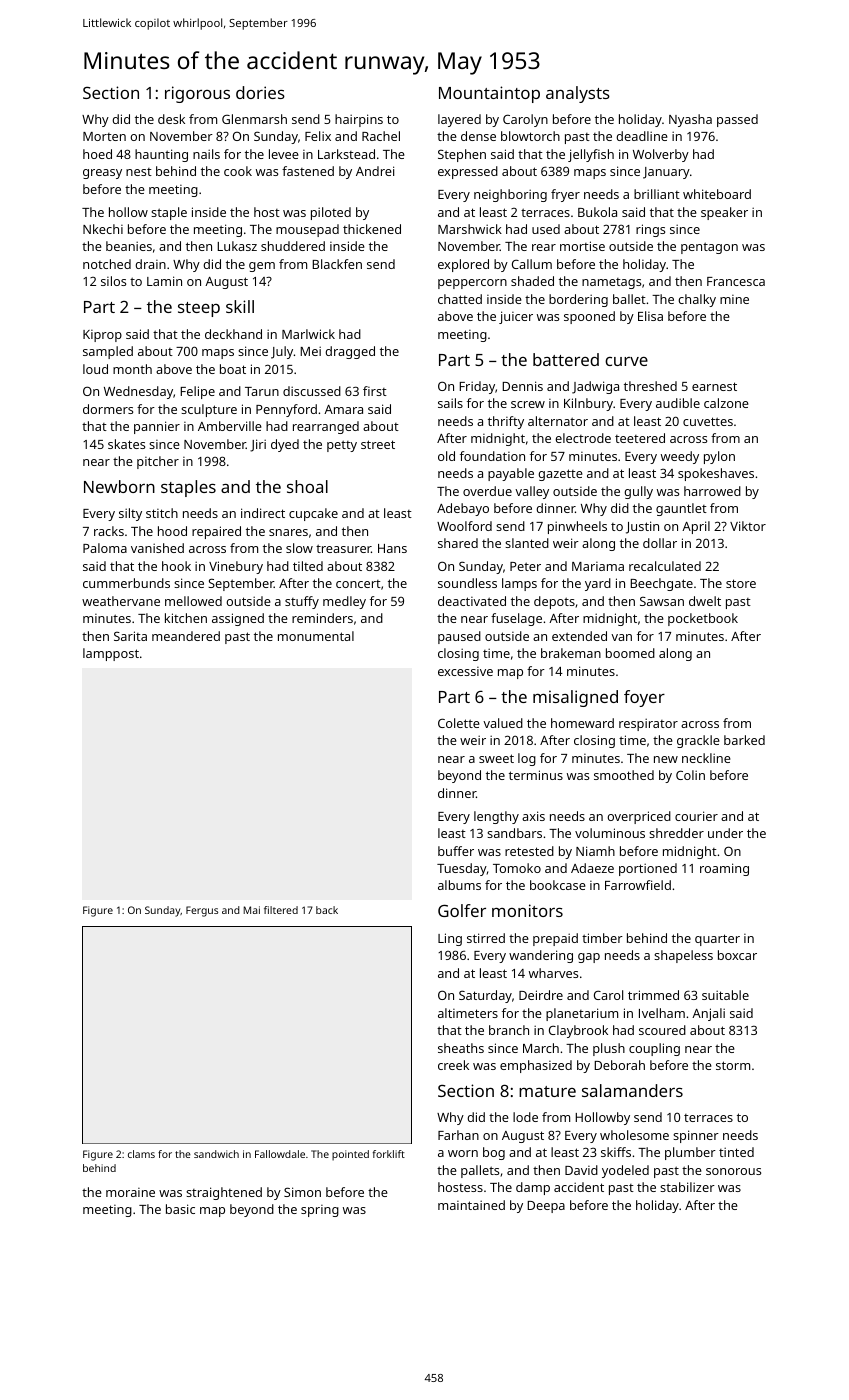 The width and height of the screenshot is (849, 1400). I want to click on filtered, so click(281, 910).
